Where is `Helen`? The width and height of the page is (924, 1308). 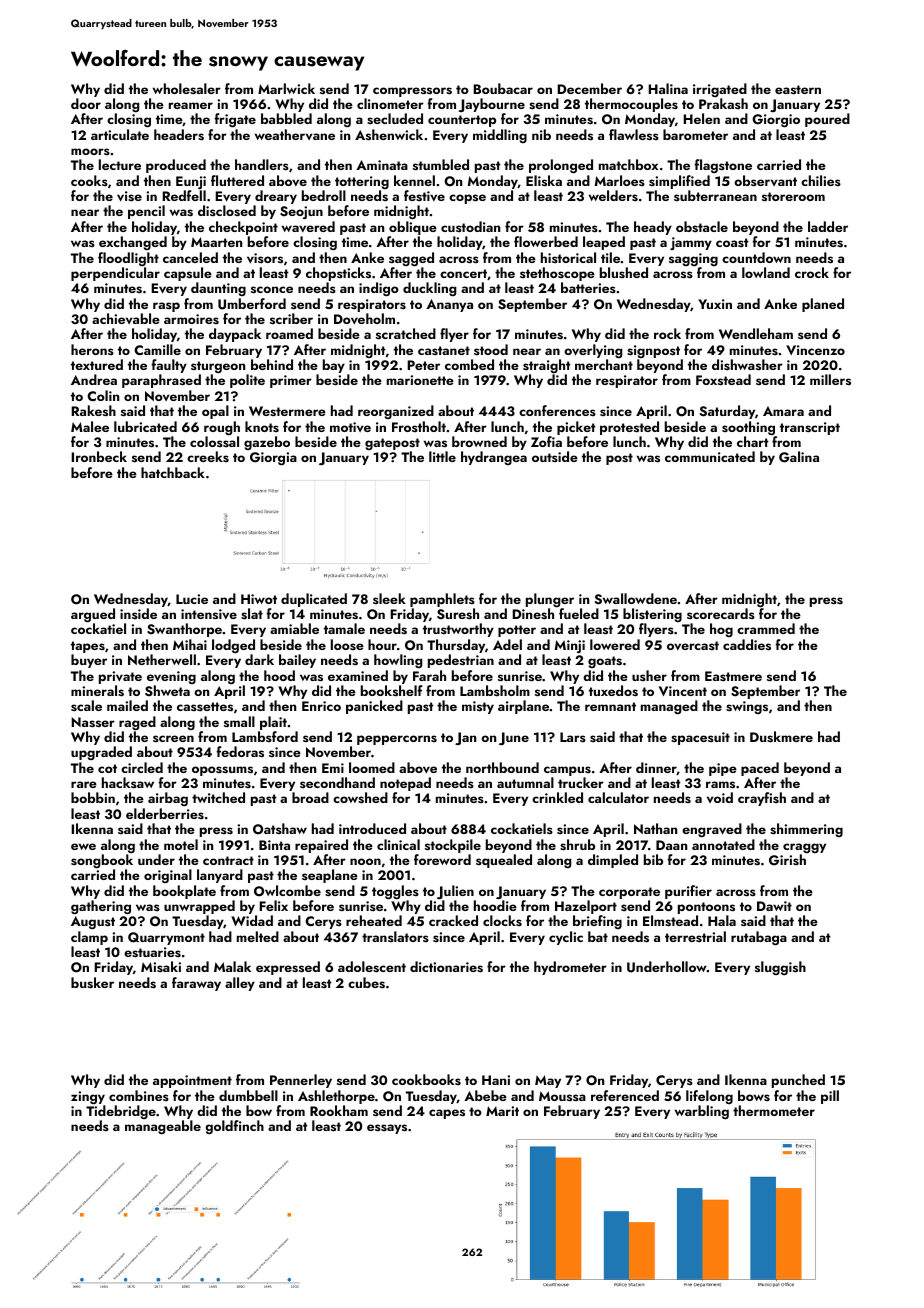
Helen is located at coordinates (701, 118).
